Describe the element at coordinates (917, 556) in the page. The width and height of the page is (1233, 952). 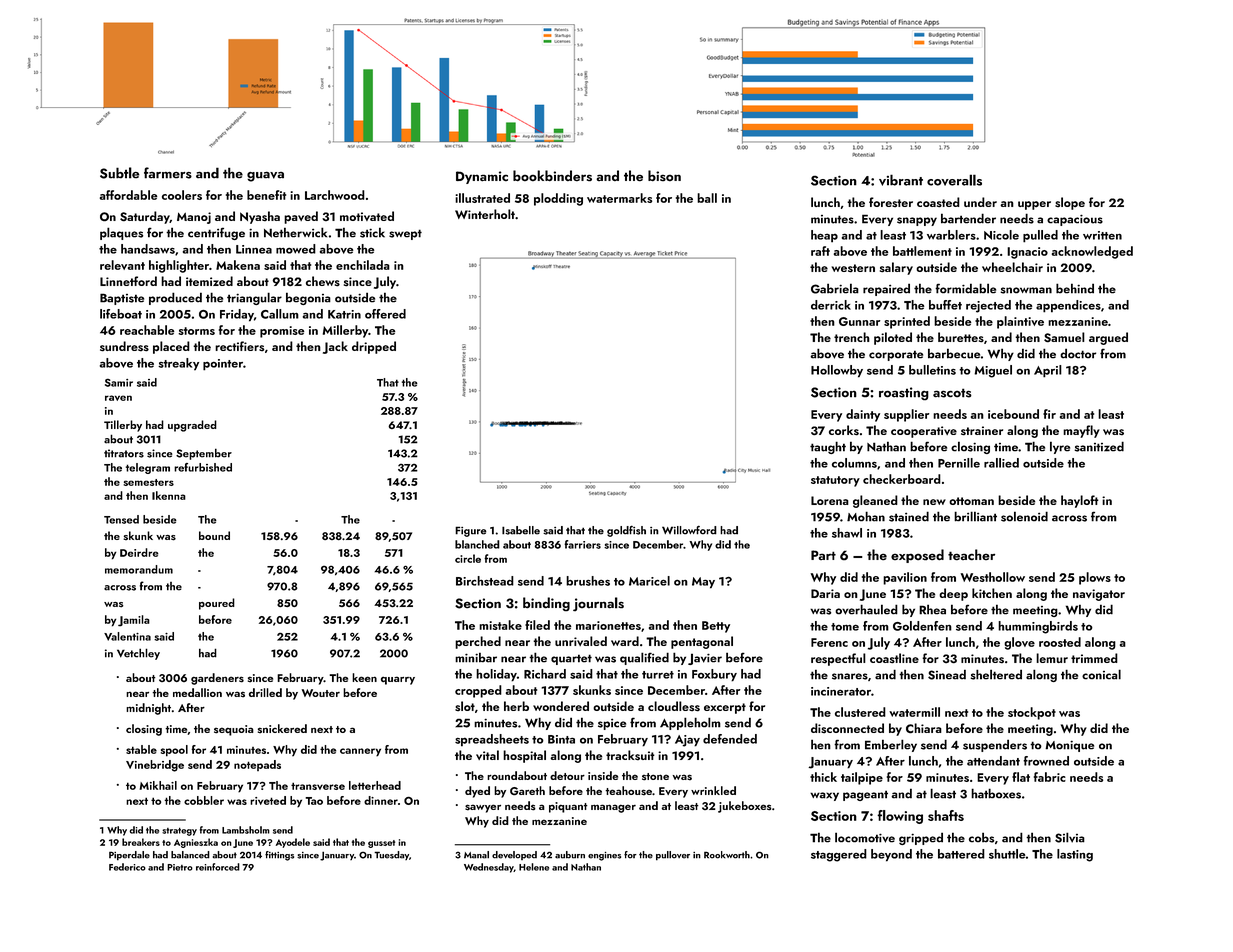
I see `exposed` at that location.
